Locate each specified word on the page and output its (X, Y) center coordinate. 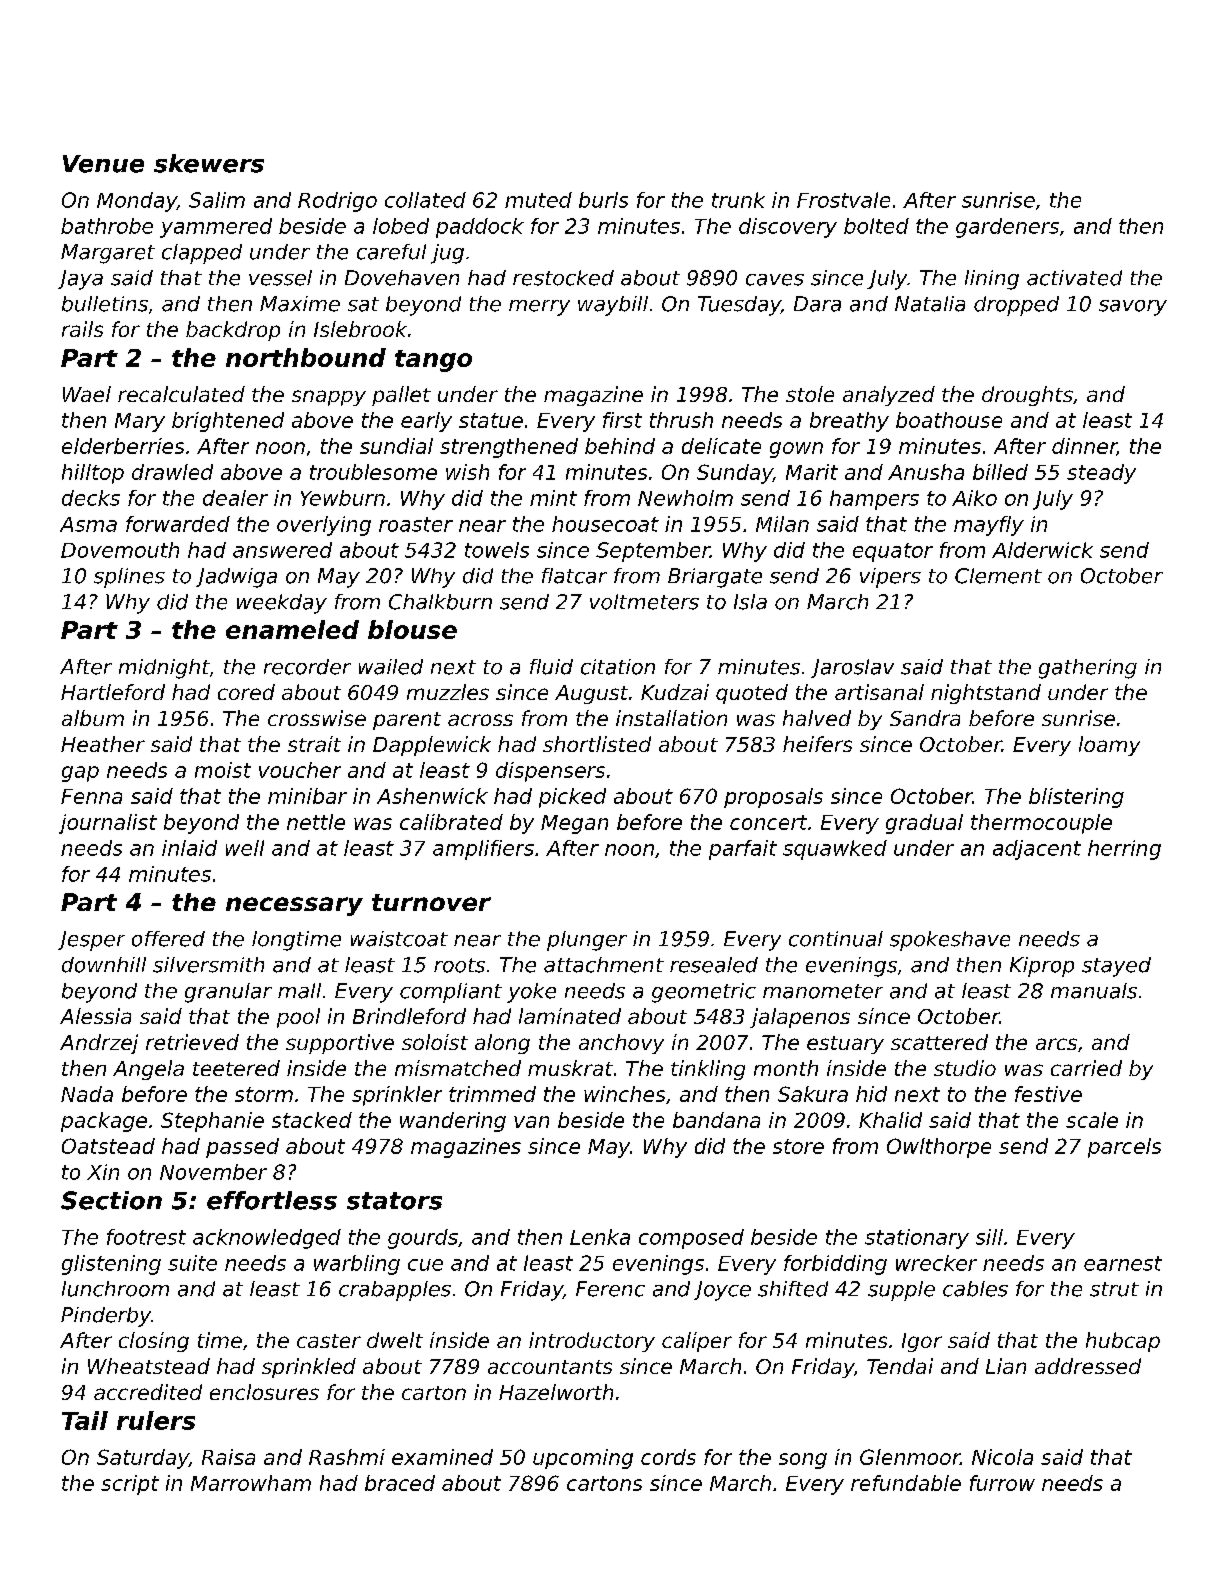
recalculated (181, 394)
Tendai (900, 1366)
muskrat (570, 1068)
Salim (217, 200)
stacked (312, 1120)
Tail (85, 1420)
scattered (939, 1042)
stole (810, 394)
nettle (316, 822)
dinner (1084, 447)
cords (668, 1457)
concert (768, 822)
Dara (817, 304)
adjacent (1037, 850)
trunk (738, 200)
